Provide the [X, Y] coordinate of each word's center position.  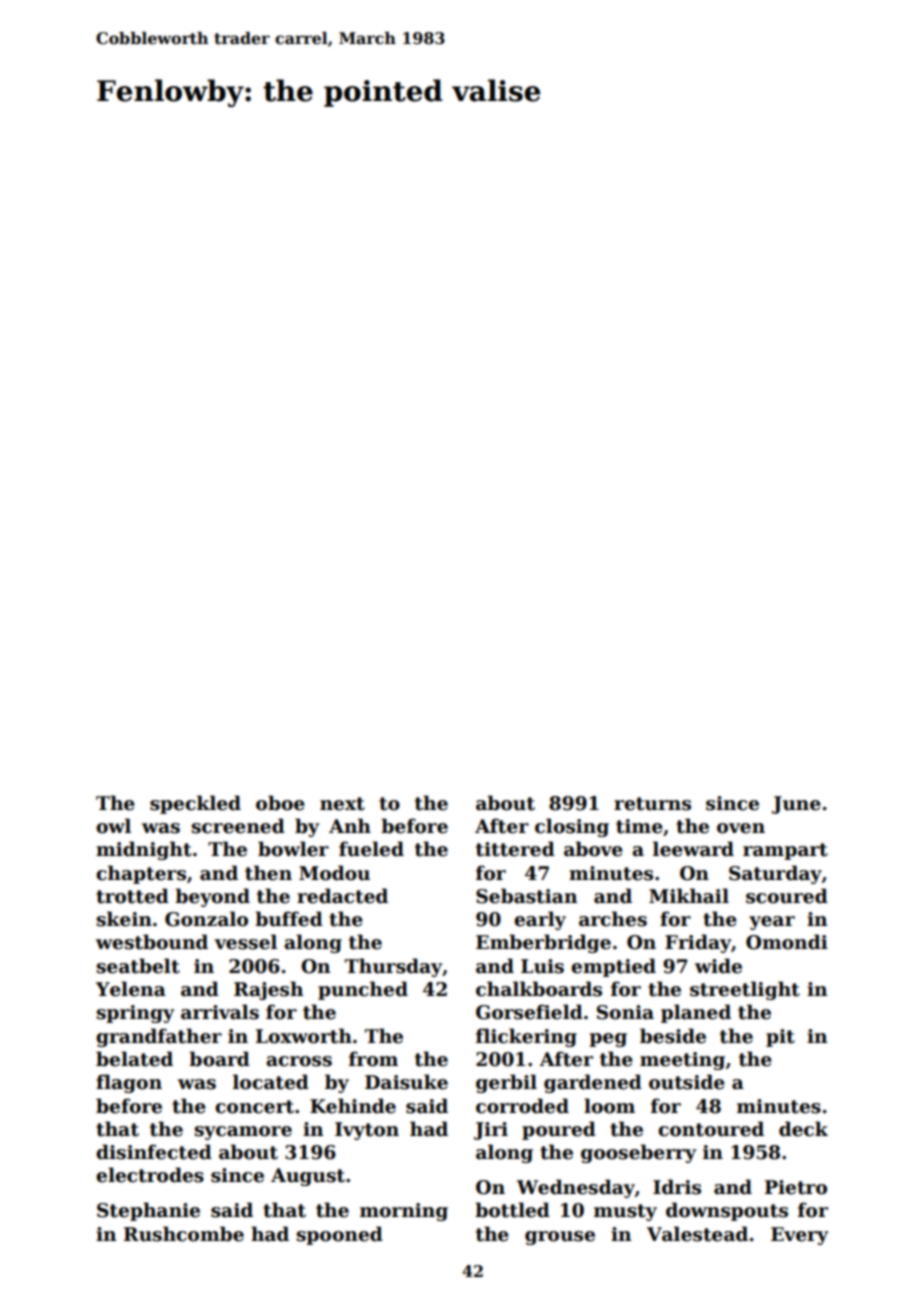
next [342, 804]
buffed [289, 919]
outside [687, 1082]
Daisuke [406, 1082]
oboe [280, 803]
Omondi [787, 942]
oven [741, 828]
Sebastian [526, 896]
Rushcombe [184, 1234]
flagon [129, 1083]
